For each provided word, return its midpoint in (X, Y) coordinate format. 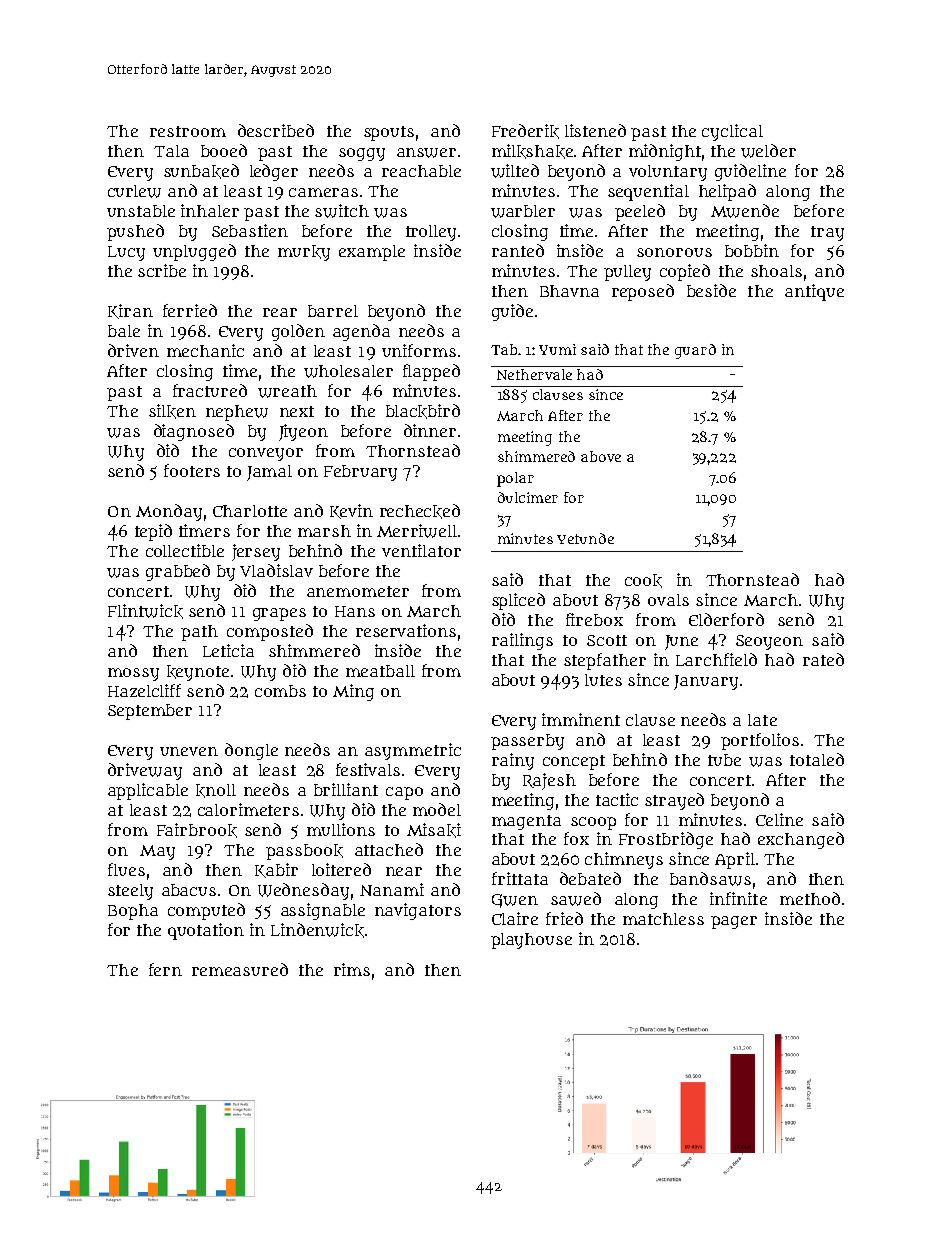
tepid (153, 532)
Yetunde (585, 538)
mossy (133, 674)
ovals (668, 600)
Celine (779, 819)
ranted (518, 250)
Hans (355, 611)
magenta (526, 822)
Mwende (745, 211)
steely (130, 892)
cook (643, 581)
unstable (141, 211)
